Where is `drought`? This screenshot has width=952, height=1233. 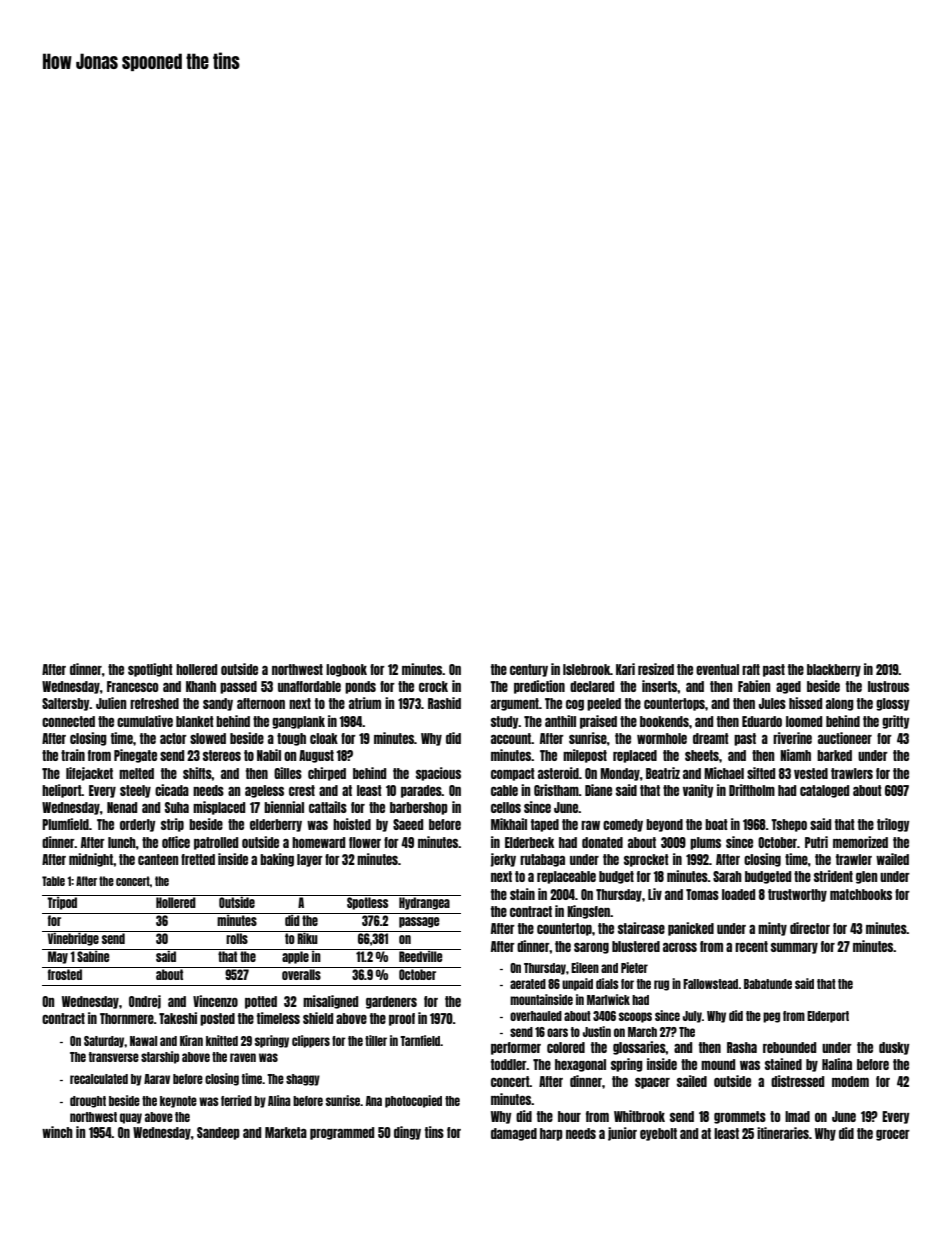
drought is located at coordinates (88, 1102).
